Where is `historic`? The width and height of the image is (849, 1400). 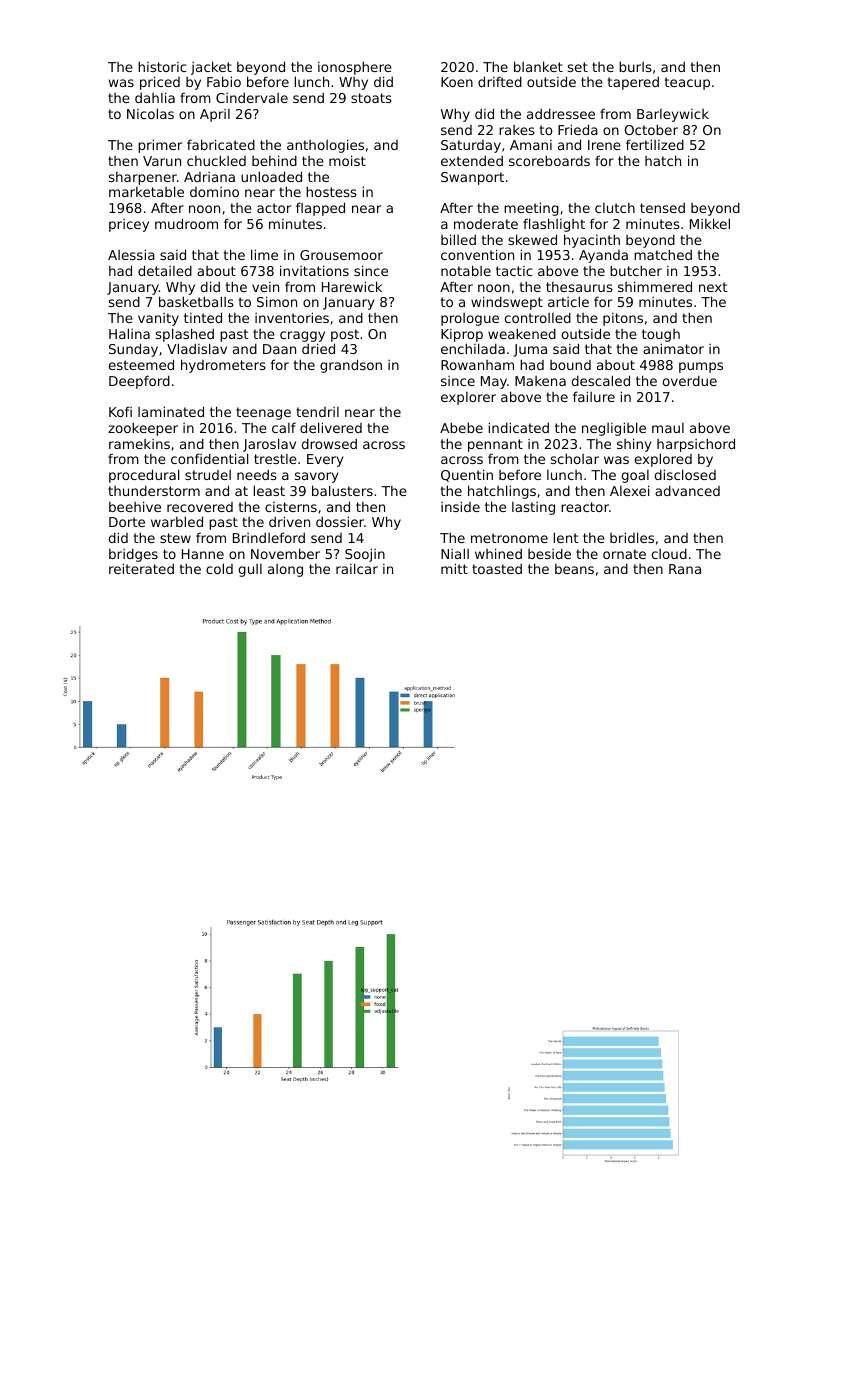 historic is located at coordinates (162, 66).
